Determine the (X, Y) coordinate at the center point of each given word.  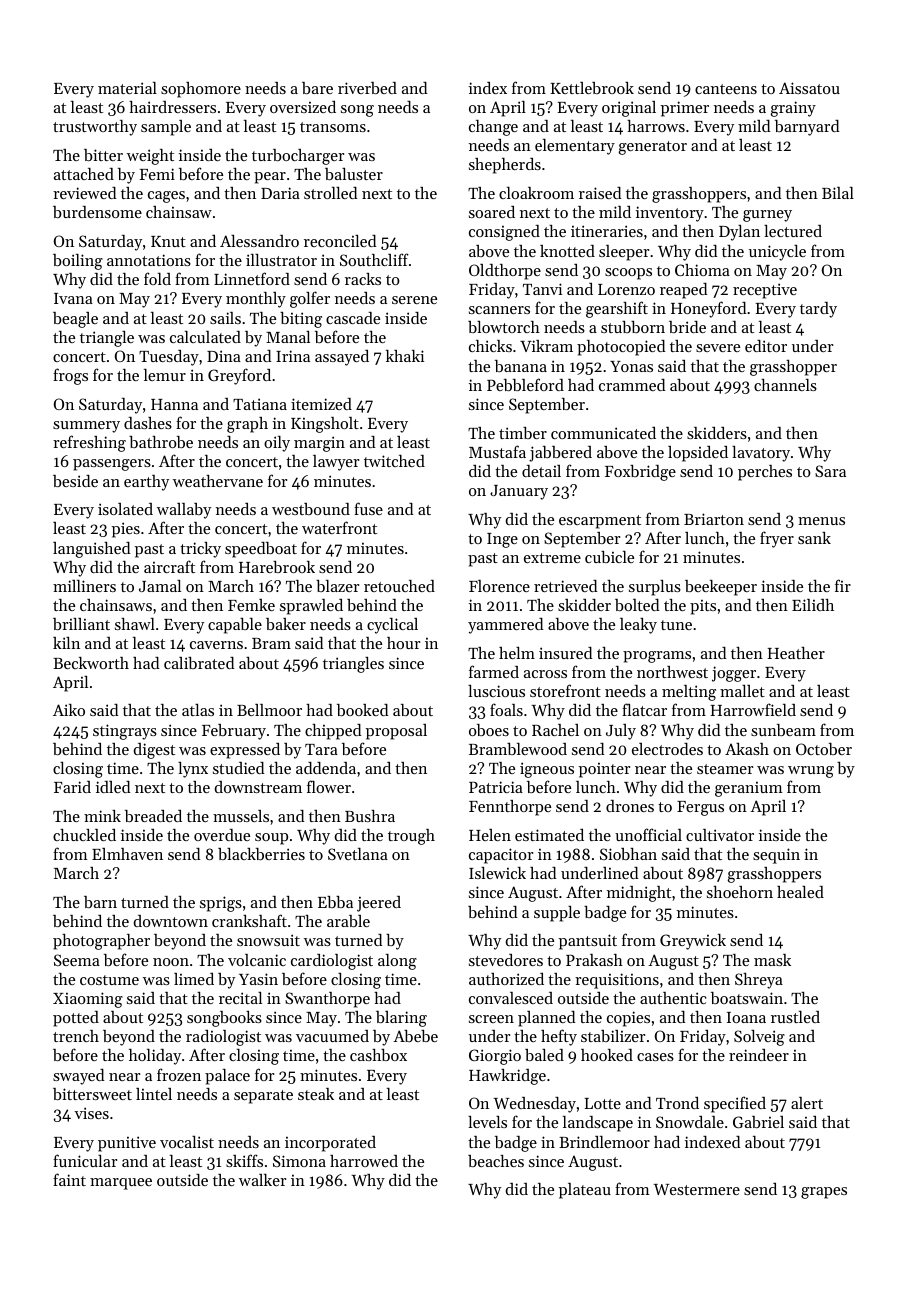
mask (772, 960)
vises (91, 1113)
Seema (77, 960)
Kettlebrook (592, 88)
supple (557, 914)
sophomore (201, 90)
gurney (767, 216)
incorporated (330, 1144)
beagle (75, 320)
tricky (200, 550)
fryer (777, 539)
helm (517, 653)
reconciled (340, 241)
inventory (670, 214)
